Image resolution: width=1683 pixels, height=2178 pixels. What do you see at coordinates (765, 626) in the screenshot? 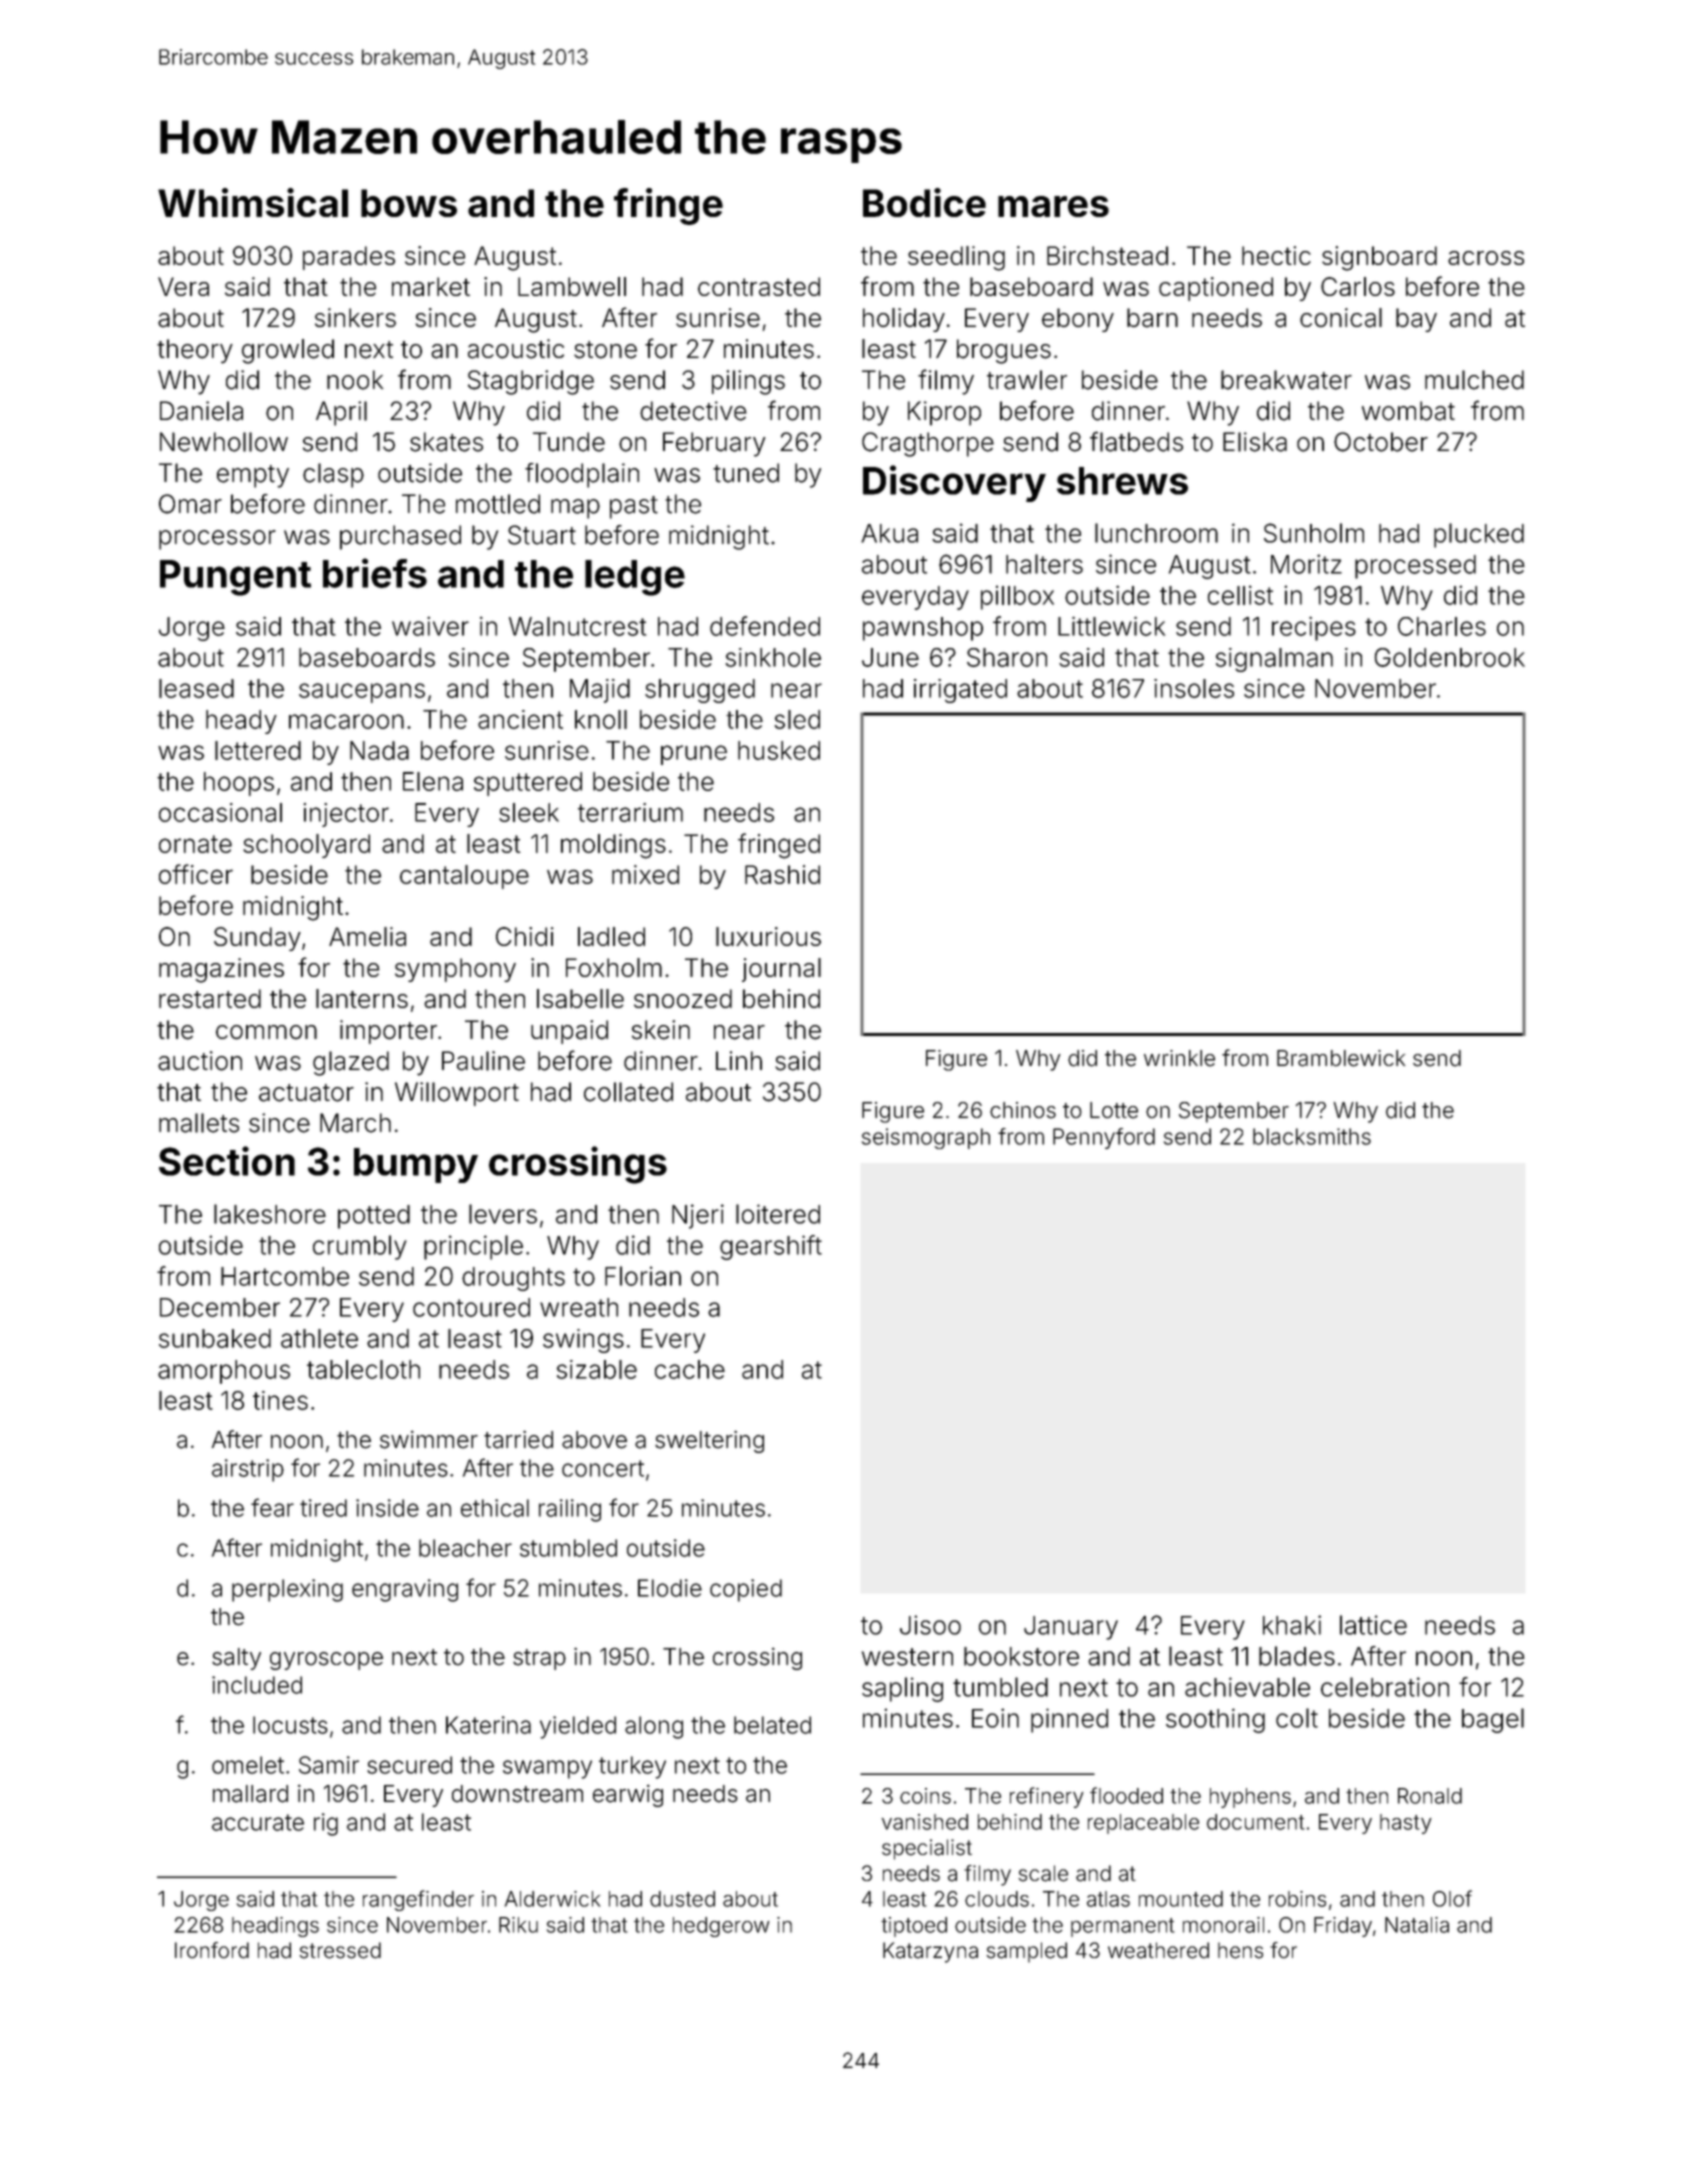
I see `defended` at bounding box center [765, 626].
